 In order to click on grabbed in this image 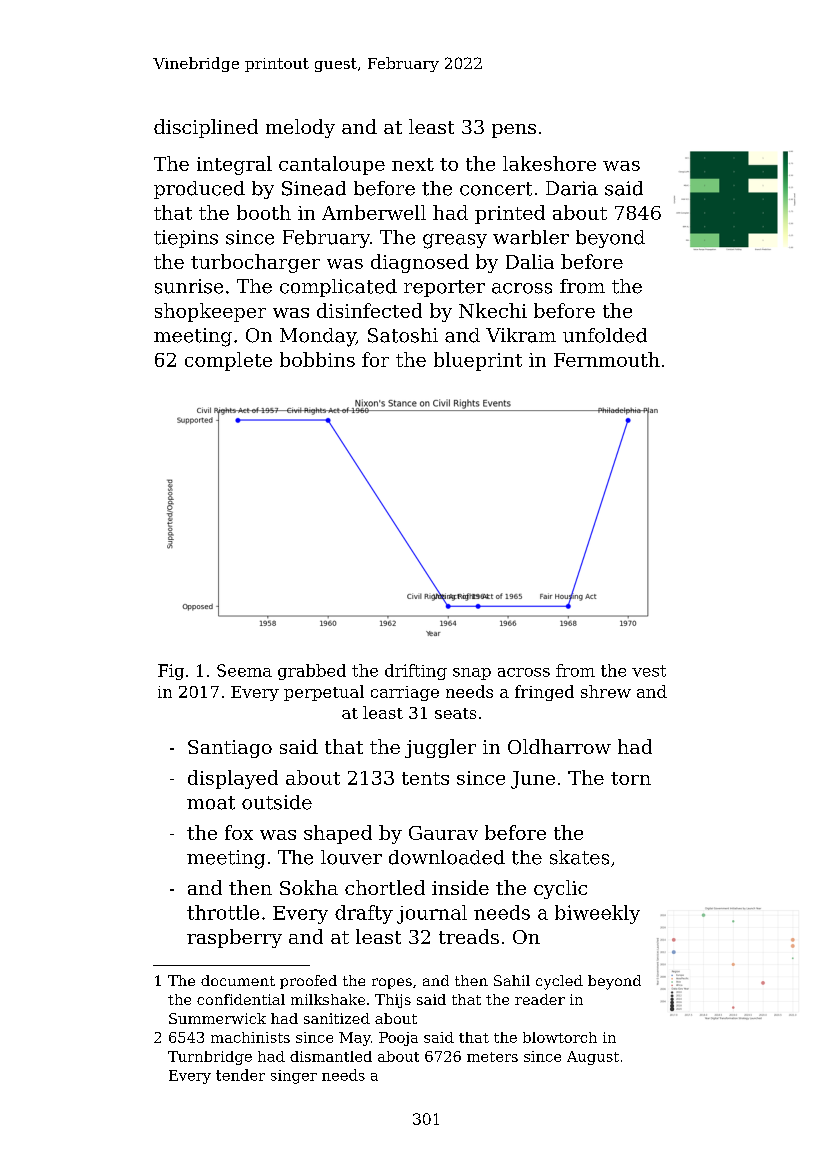, I will do `click(312, 672)`.
